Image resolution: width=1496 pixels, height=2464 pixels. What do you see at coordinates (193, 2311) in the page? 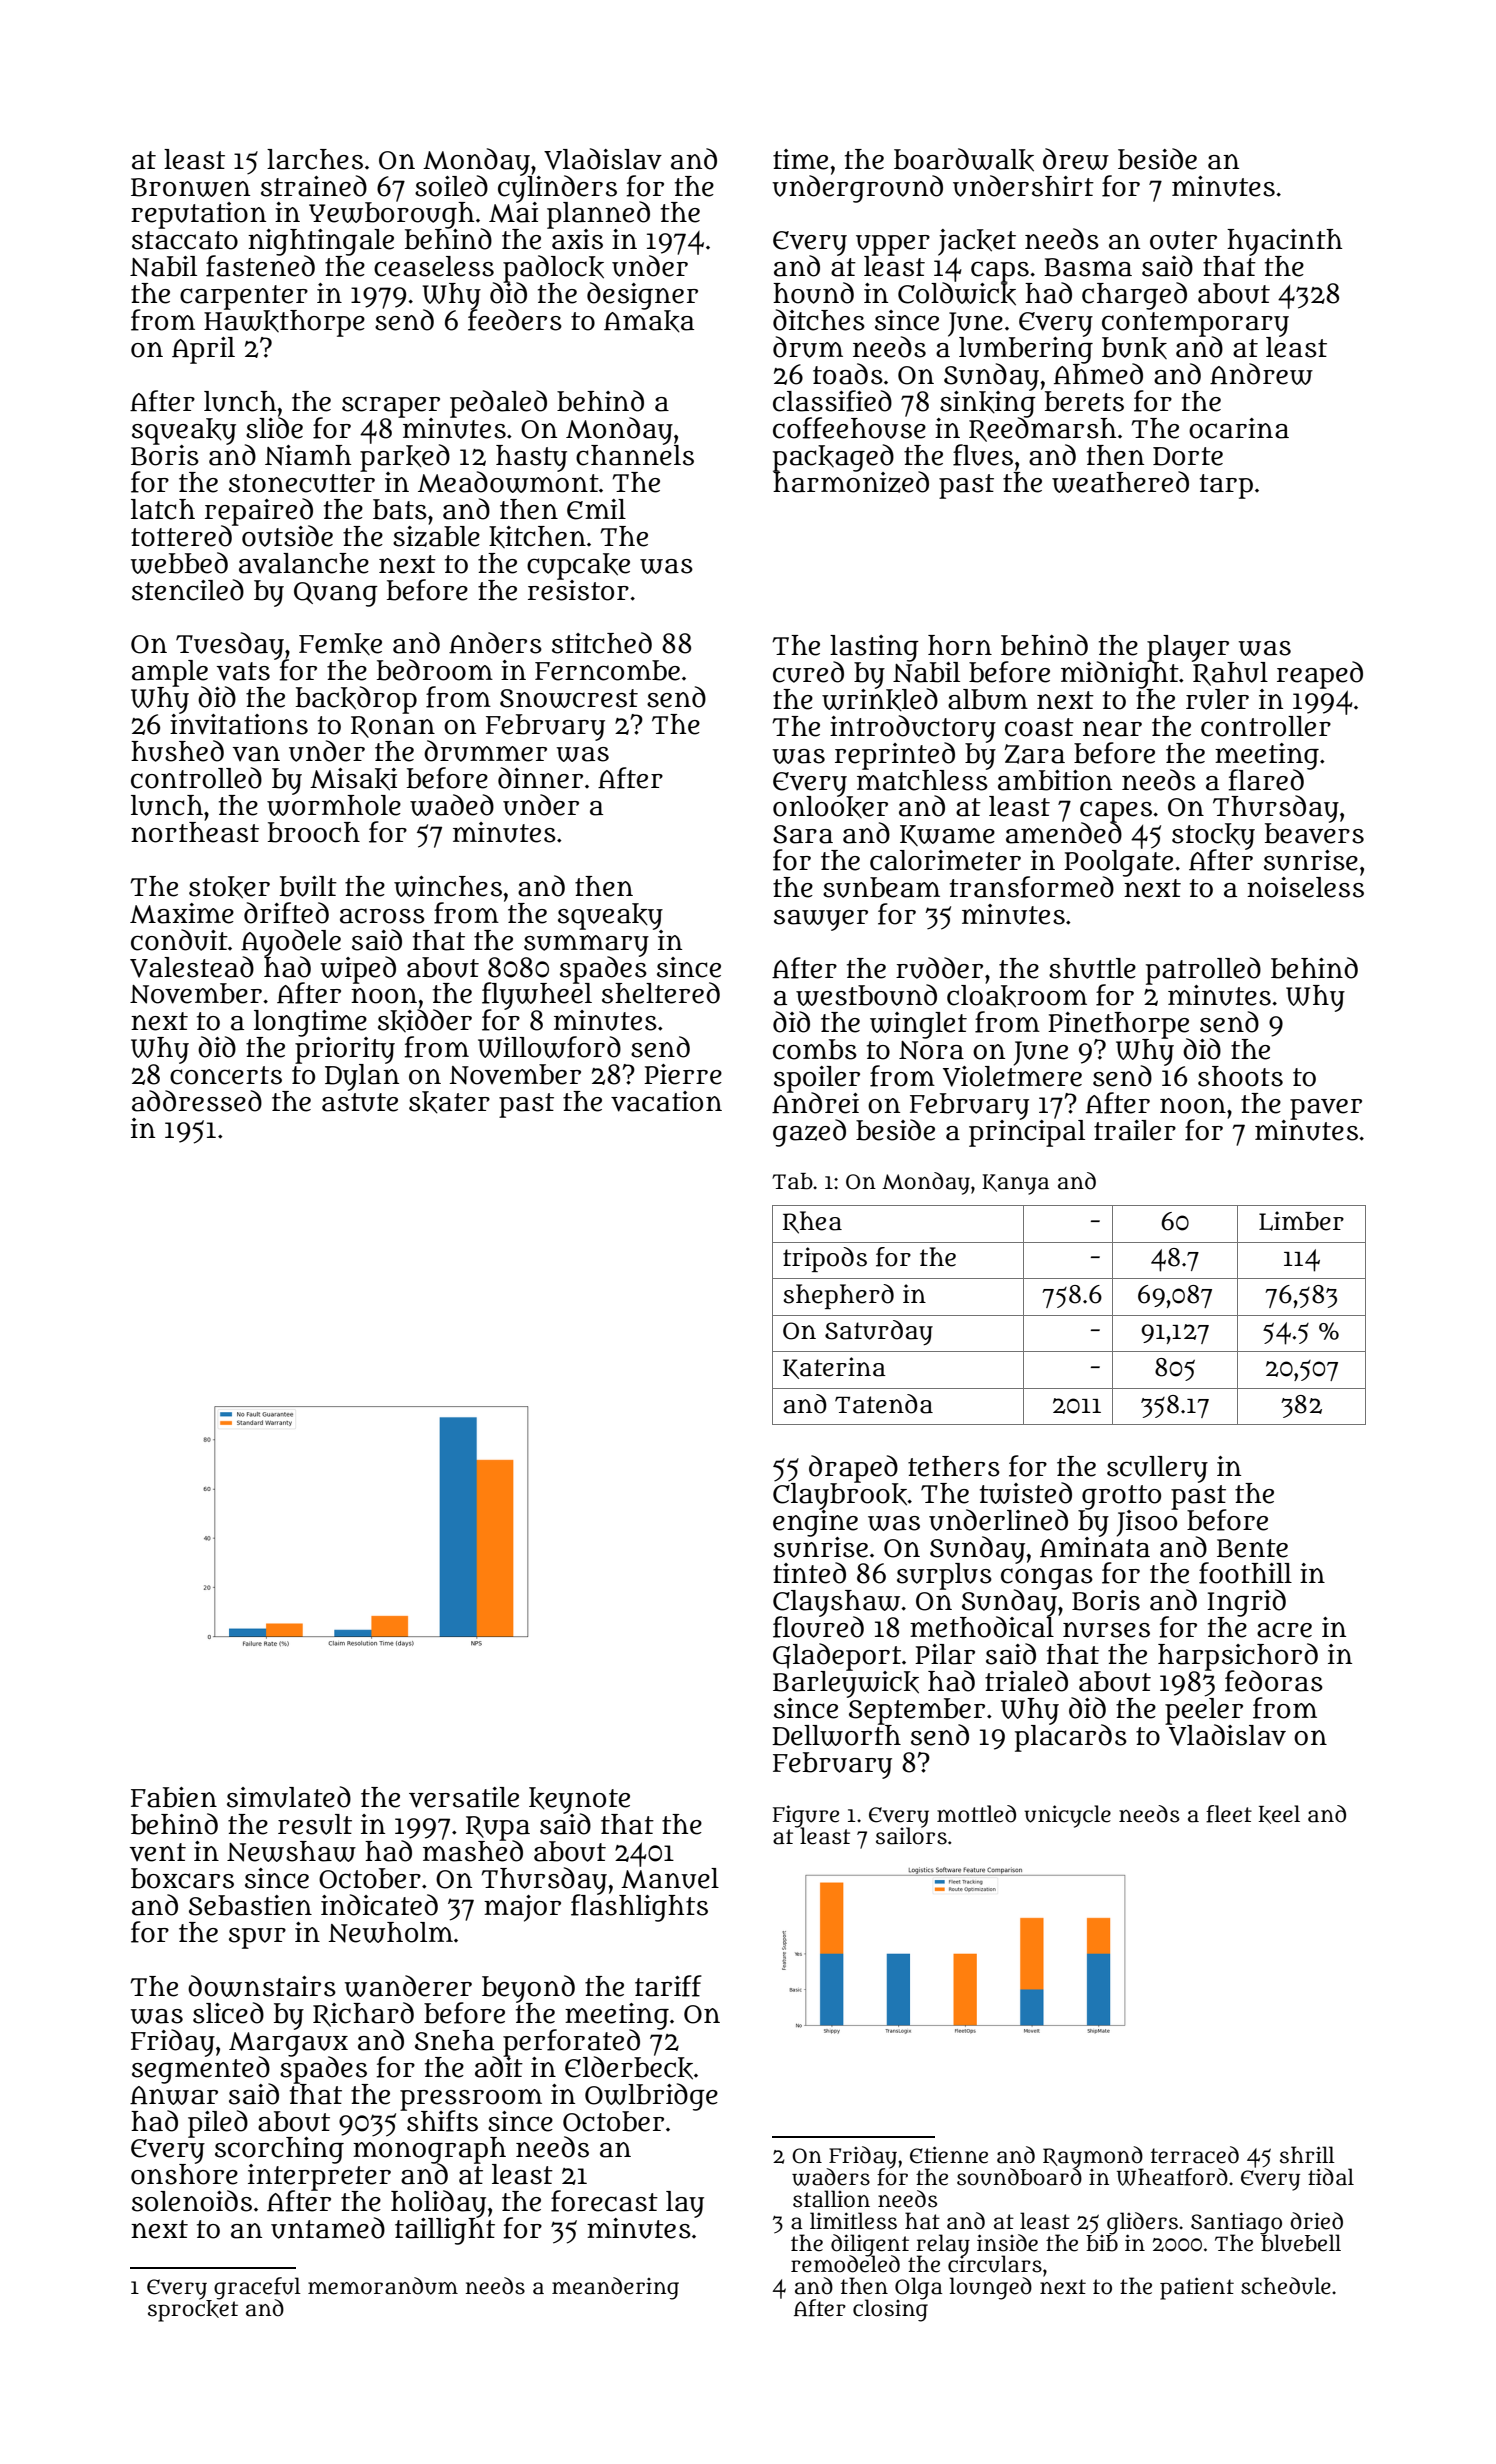
I see `sprocket` at bounding box center [193, 2311].
